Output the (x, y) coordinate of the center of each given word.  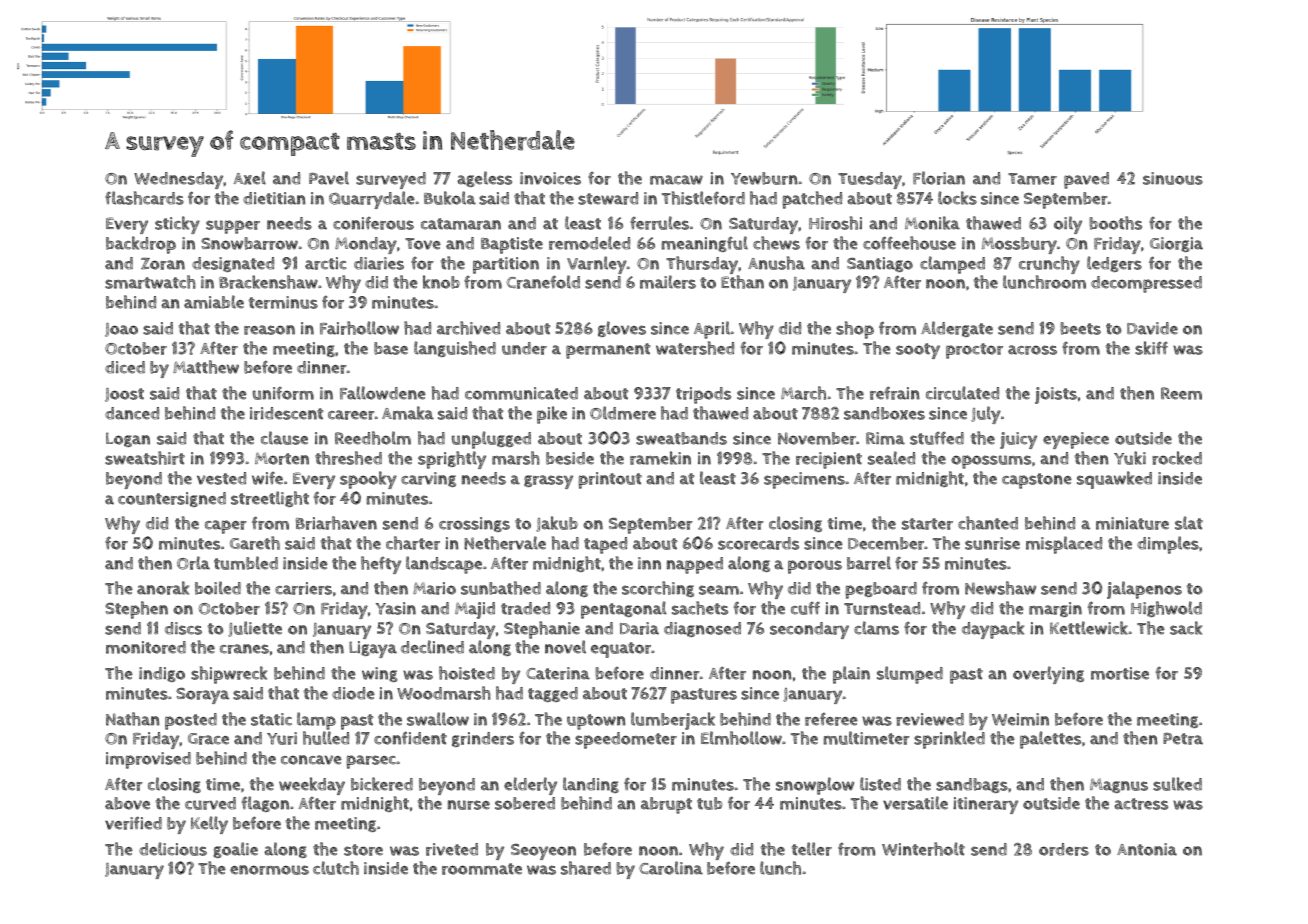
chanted (988, 523)
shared (586, 868)
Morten (282, 458)
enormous (269, 870)
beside (570, 458)
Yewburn (764, 178)
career (351, 415)
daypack (993, 630)
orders (1064, 849)
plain (851, 675)
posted (191, 721)
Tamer (1032, 179)
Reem (1181, 393)
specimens (804, 480)
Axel (249, 178)
